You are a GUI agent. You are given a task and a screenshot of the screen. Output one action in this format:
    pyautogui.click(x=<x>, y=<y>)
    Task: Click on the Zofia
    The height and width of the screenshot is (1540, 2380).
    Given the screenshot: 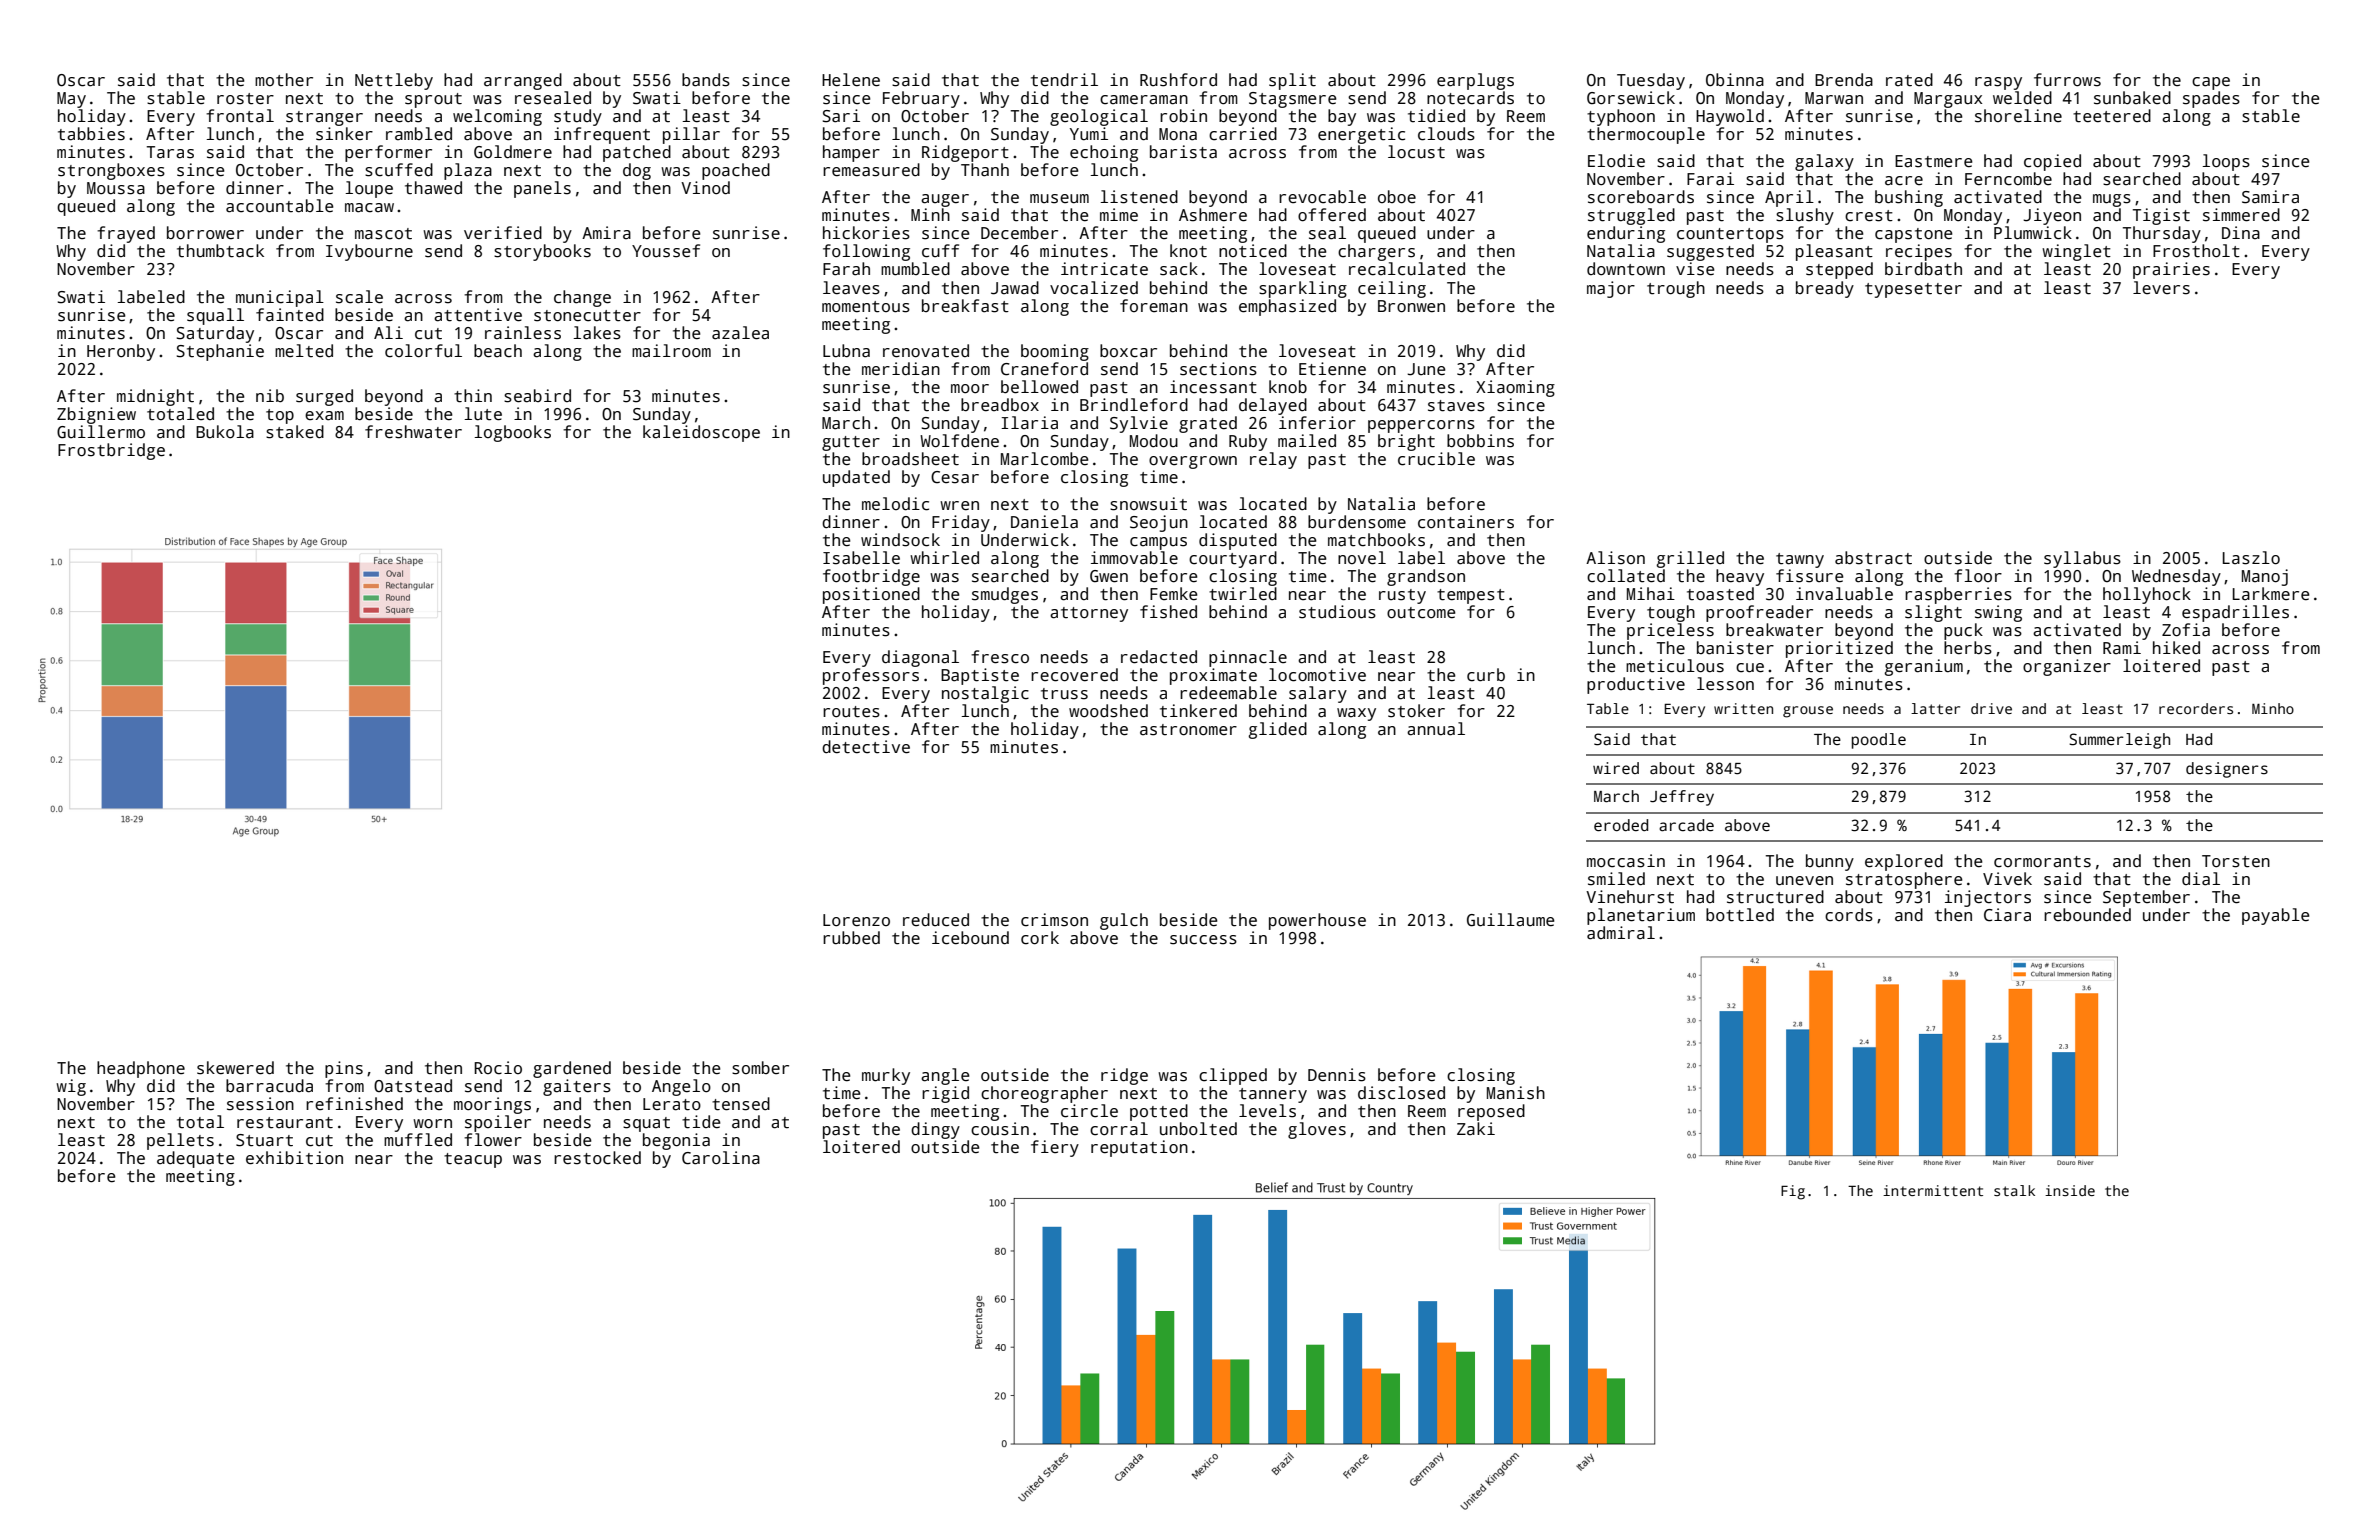 What is the action you would take?
    pyautogui.click(x=2186, y=630)
